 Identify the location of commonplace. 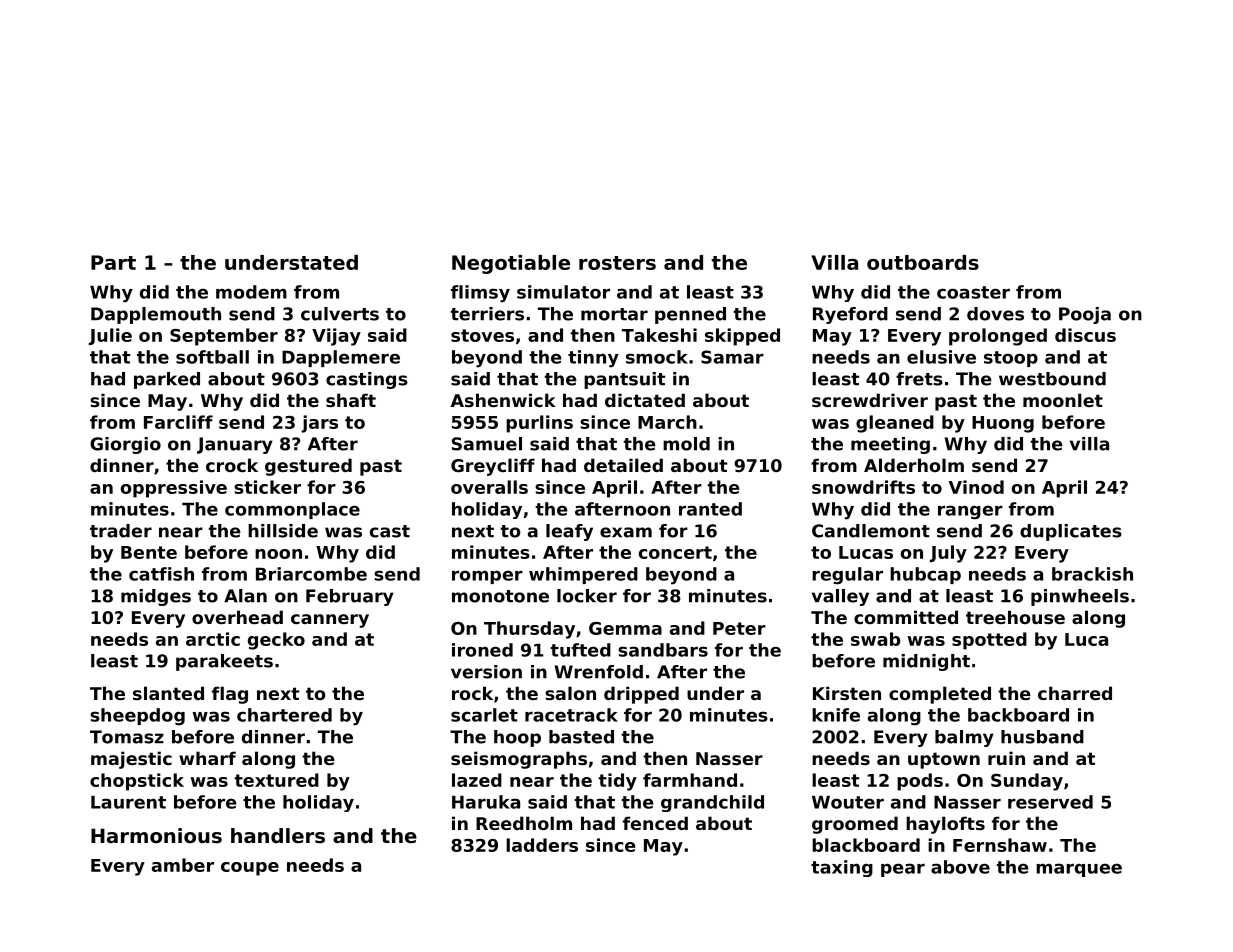
(292, 510).
